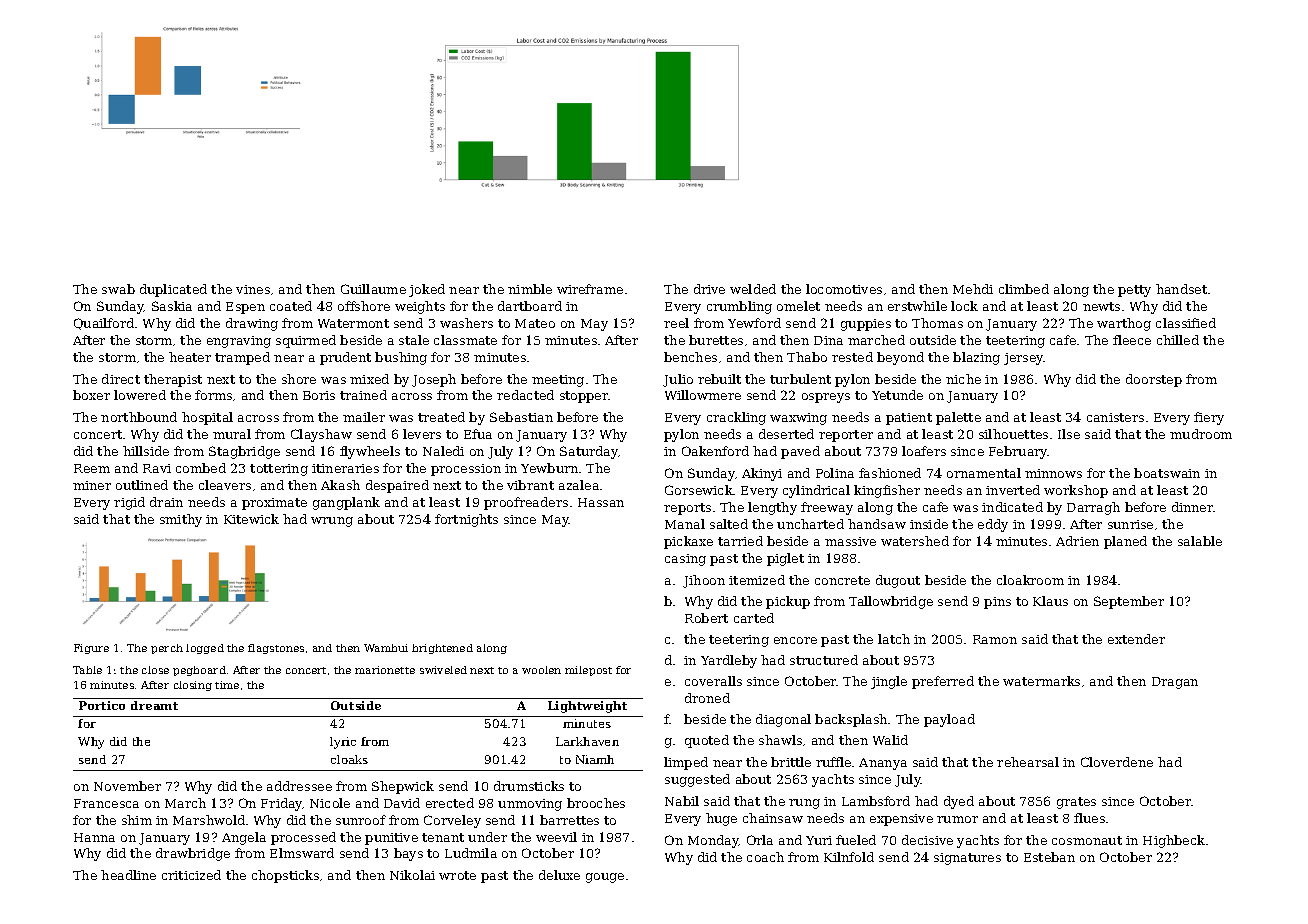  I want to click on Nabil, so click(682, 801).
